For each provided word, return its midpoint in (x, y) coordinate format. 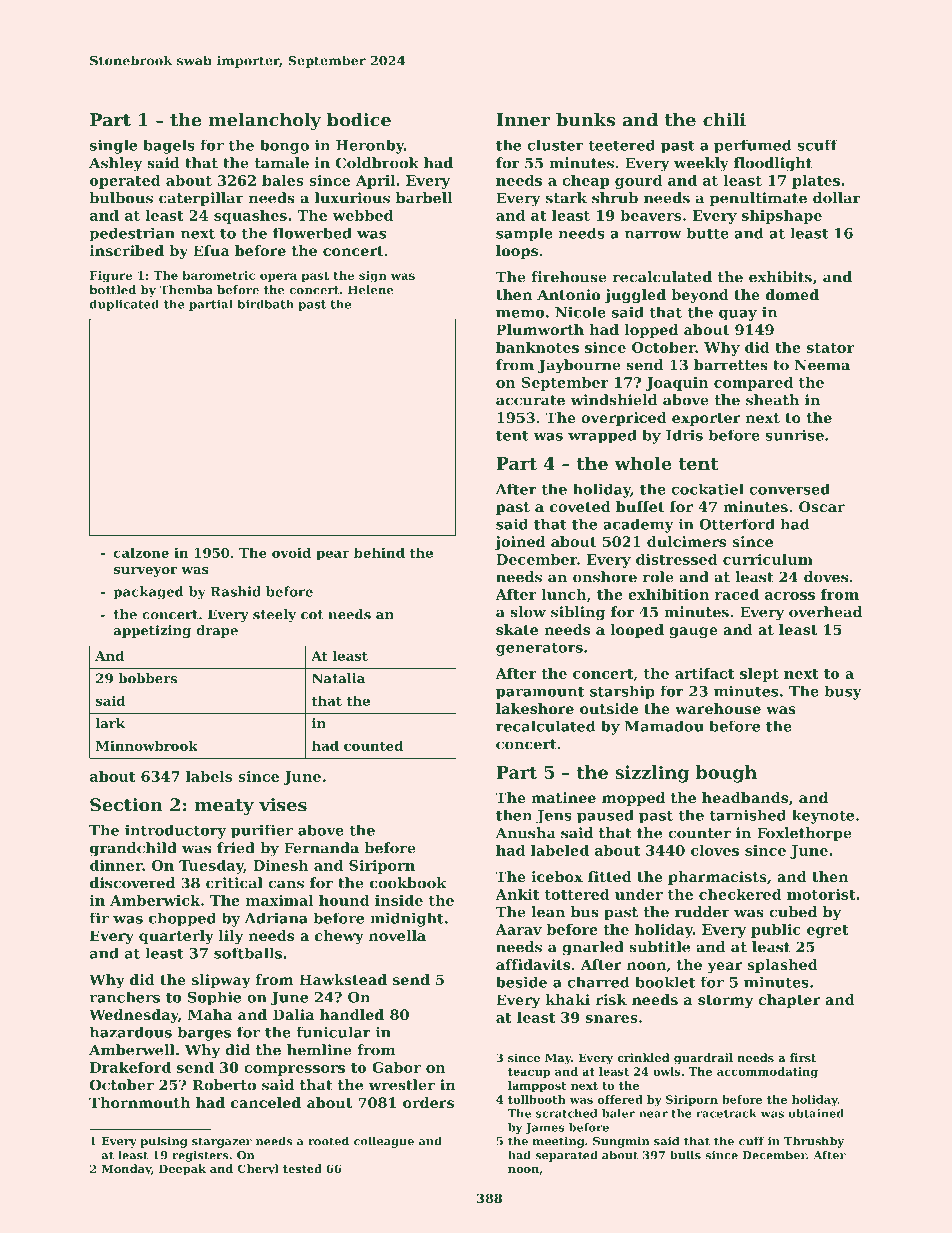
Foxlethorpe (804, 834)
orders (428, 1102)
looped (637, 631)
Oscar (822, 506)
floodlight (773, 164)
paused (605, 817)
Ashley (116, 164)
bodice (359, 120)
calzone (141, 552)
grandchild (133, 849)
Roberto (224, 1085)
